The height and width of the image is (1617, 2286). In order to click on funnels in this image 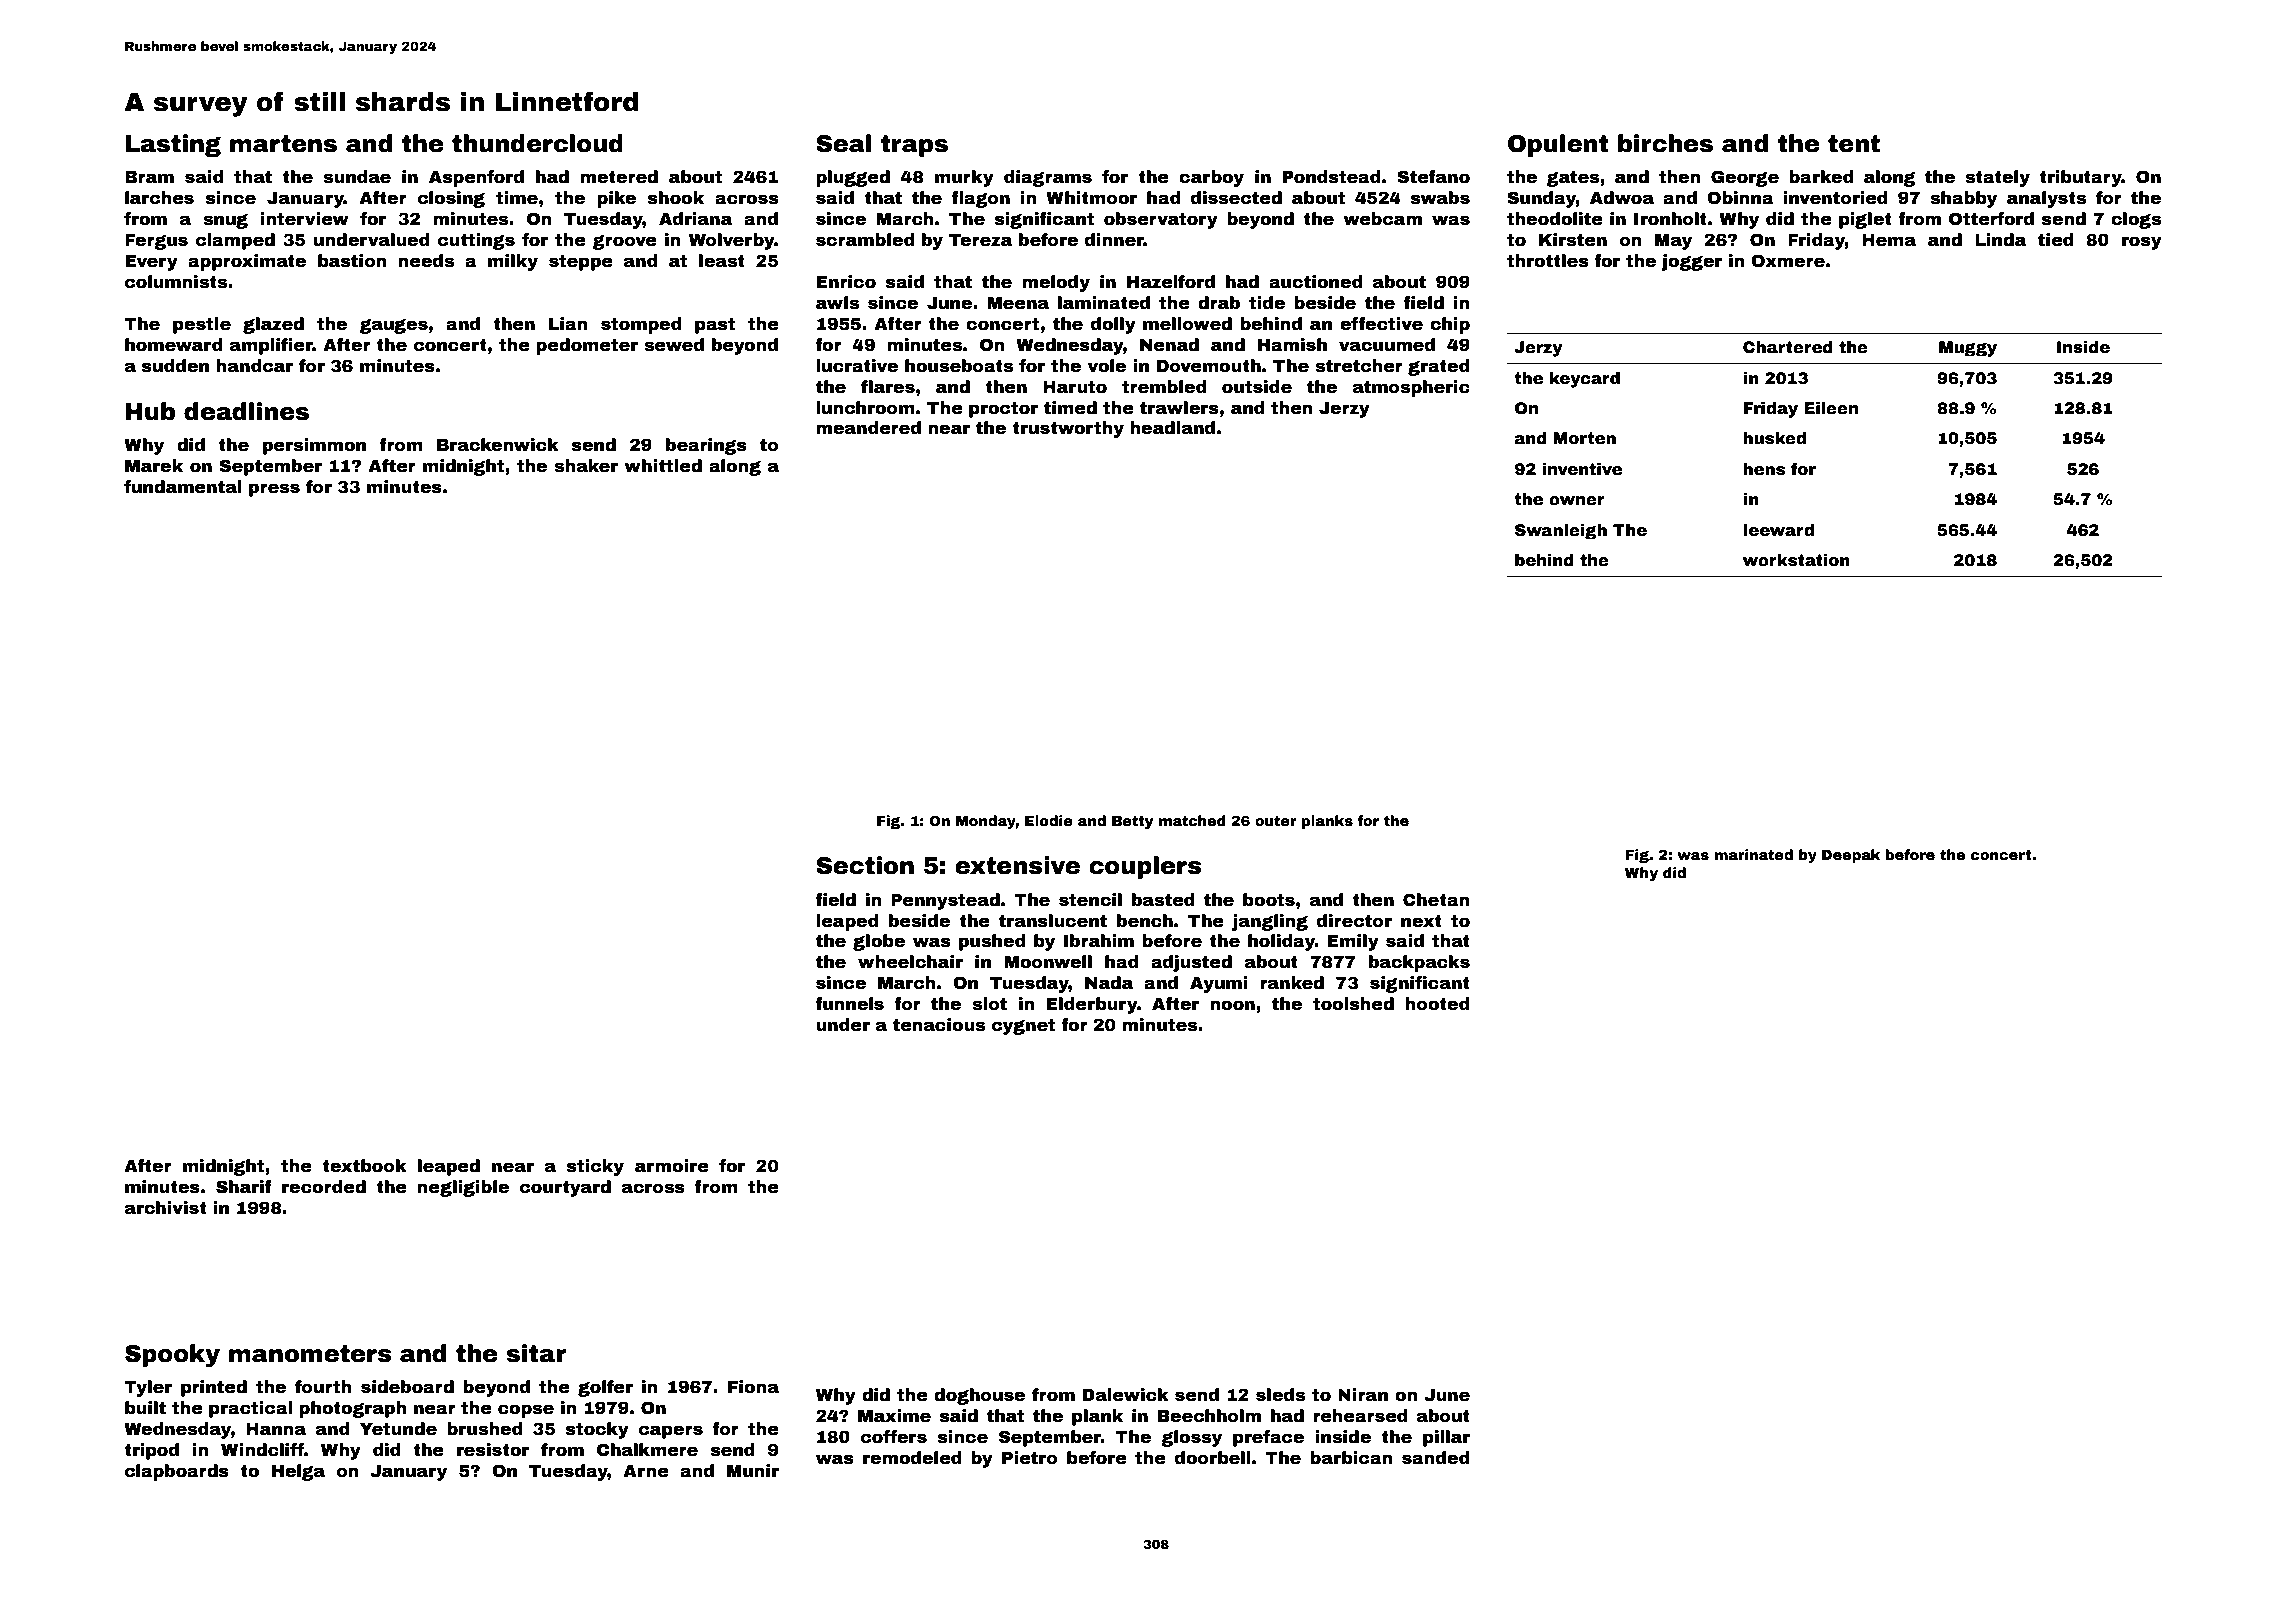, I will do `click(849, 1004)`.
